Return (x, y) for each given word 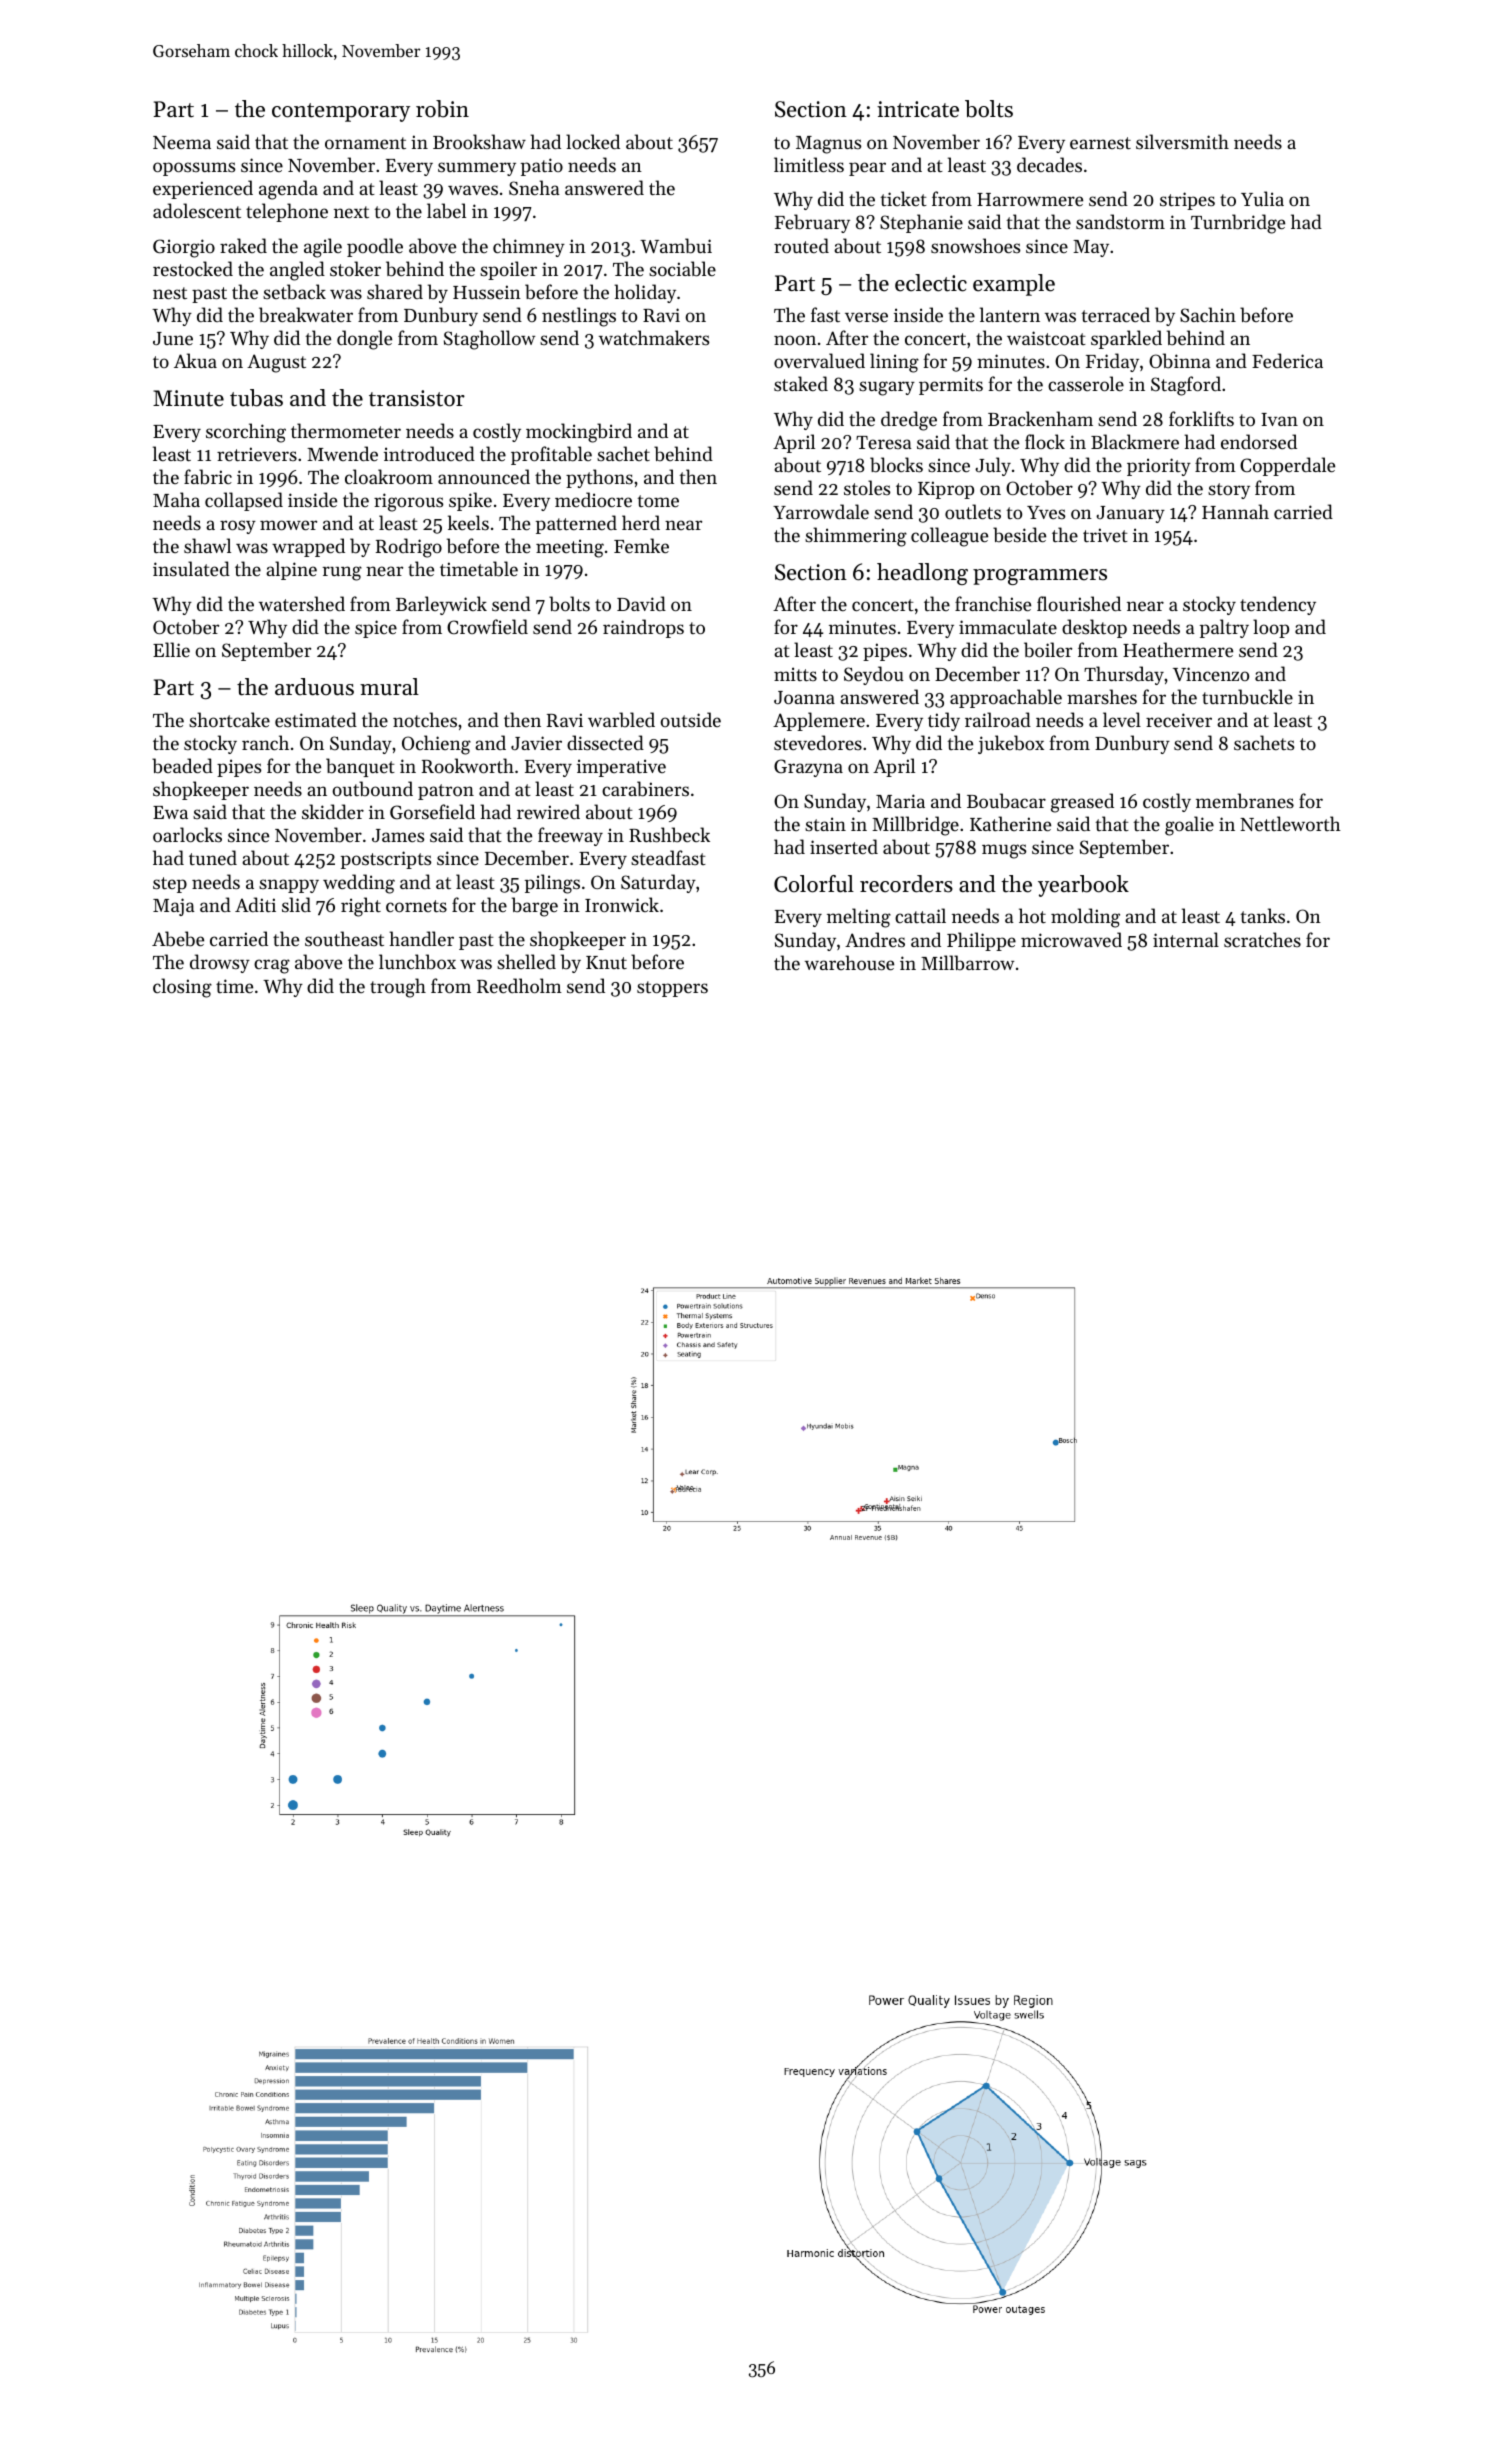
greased (1082, 803)
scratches (1262, 939)
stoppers (672, 989)
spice (376, 629)
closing (182, 988)
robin (442, 109)
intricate (918, 109)
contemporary (341, 112)
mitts (795, 674)
